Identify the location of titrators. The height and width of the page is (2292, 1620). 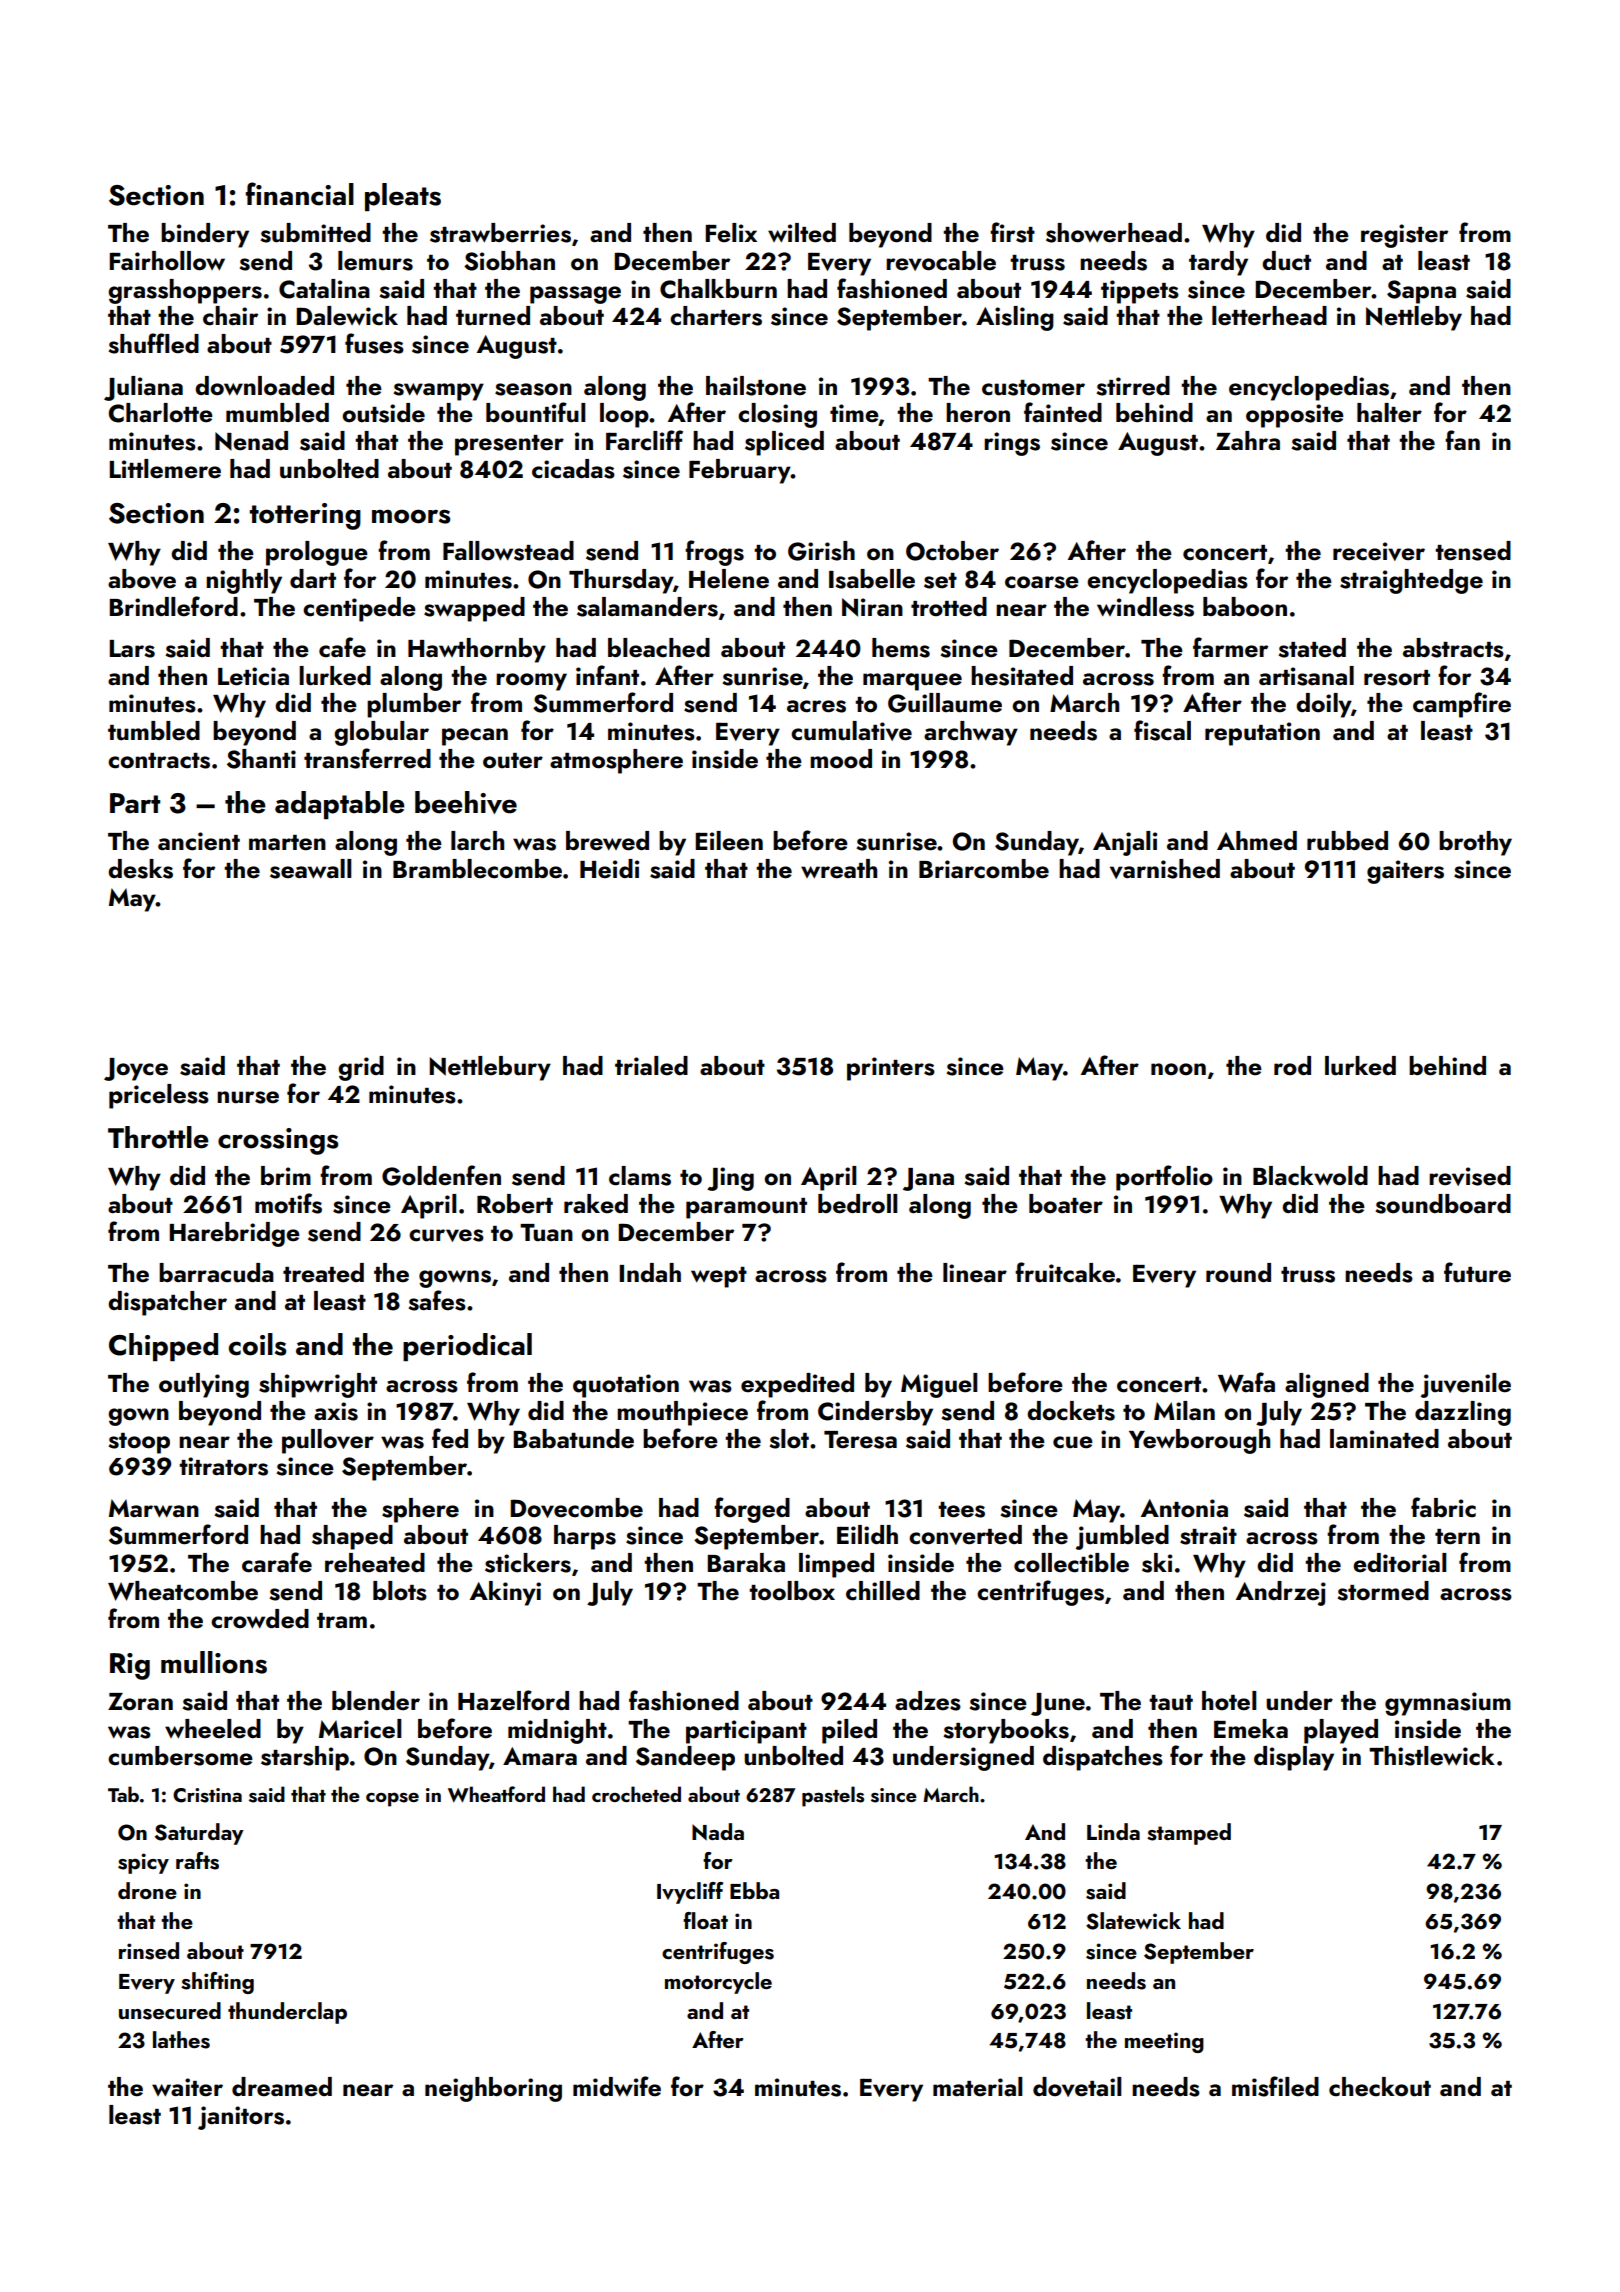
(223, 1466).
